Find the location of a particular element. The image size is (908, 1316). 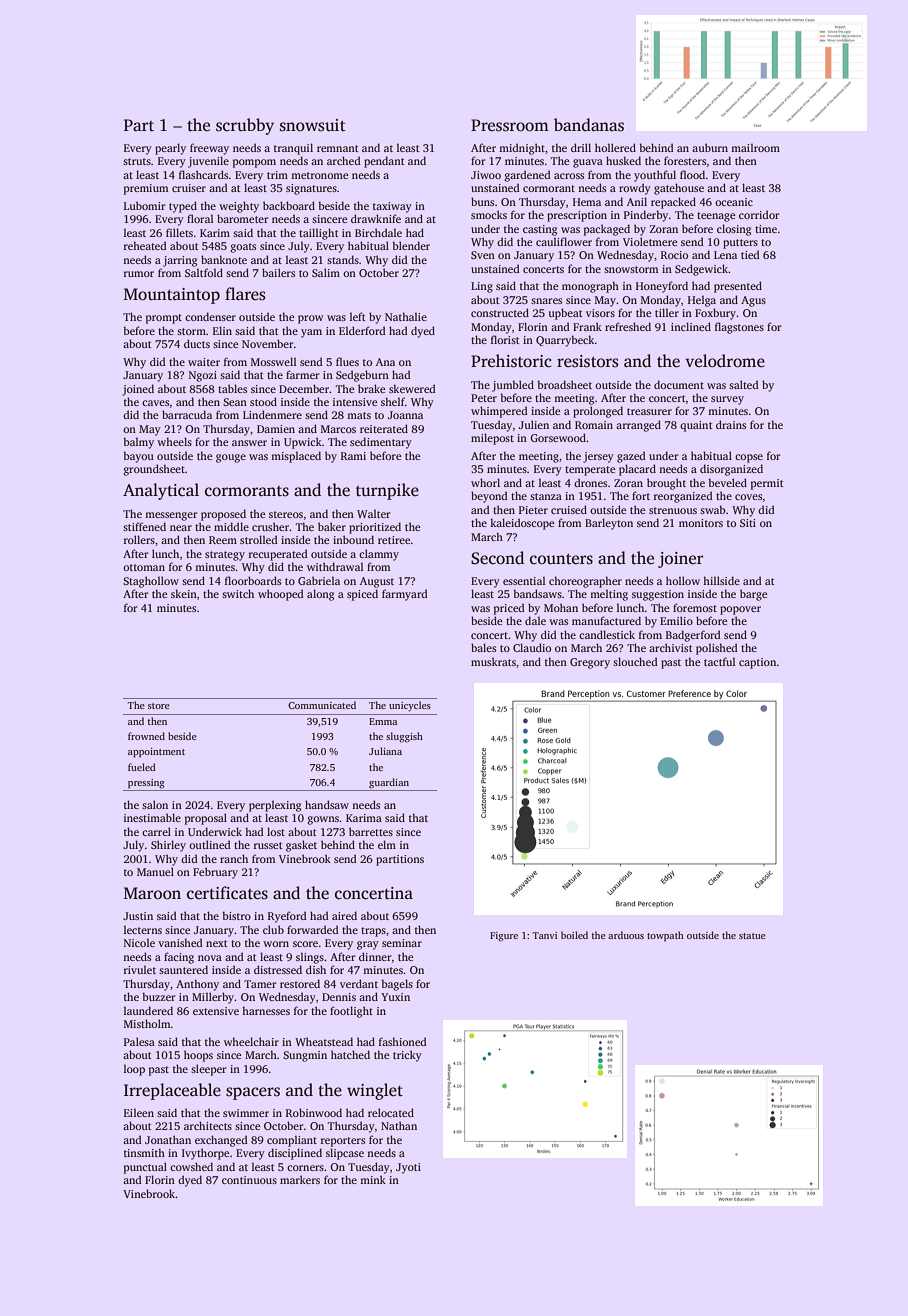

Sedgewick is located at coordinates (701, 270).
